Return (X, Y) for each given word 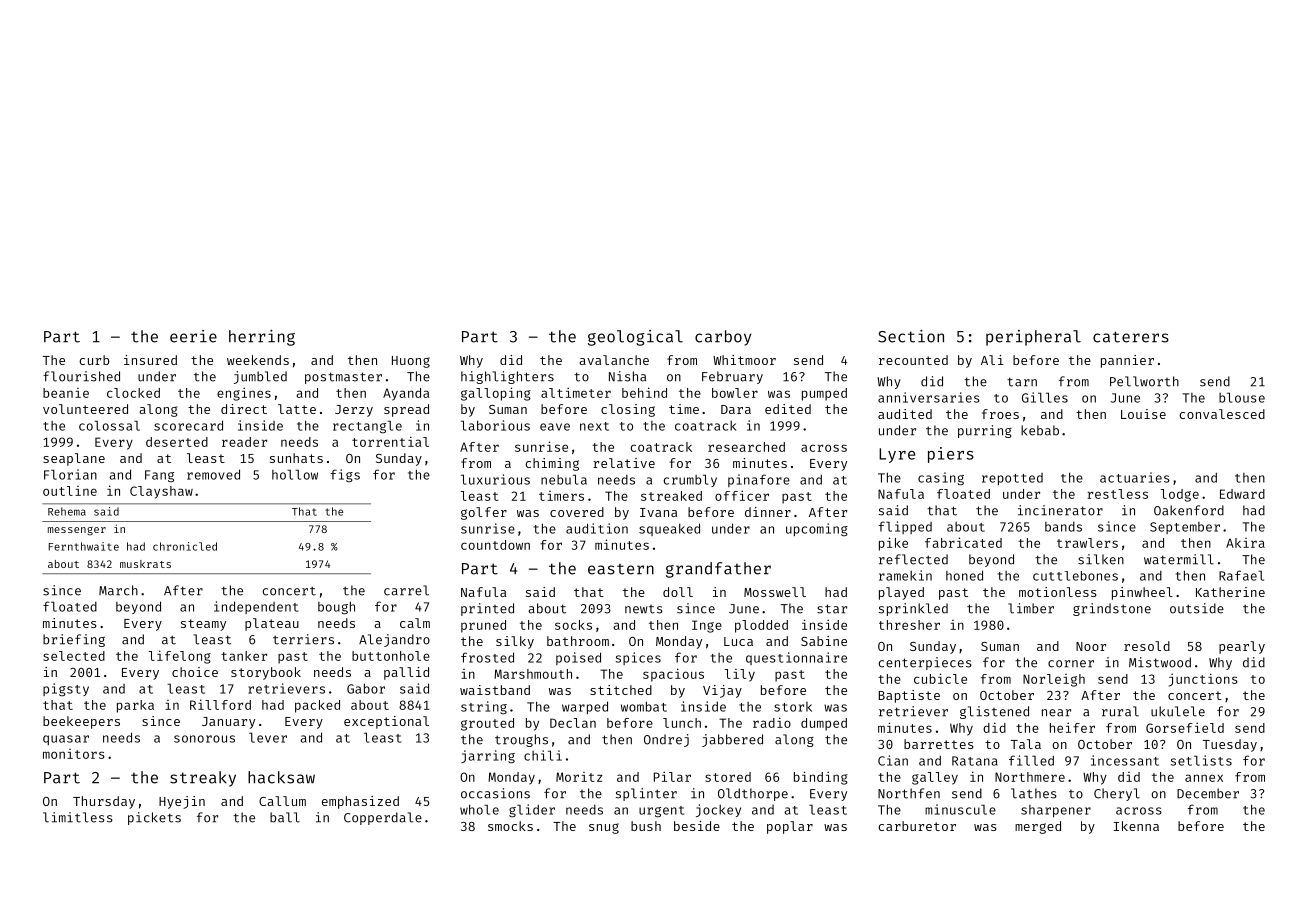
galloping (496, 394)
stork (793, 707)
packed (317, 706)
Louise (1143, 414)
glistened (994, 712)
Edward (1242, 494)
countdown (495, 545)
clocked (133, 393)
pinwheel (1142, 593)
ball (285, 817)
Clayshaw (161, 492)
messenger (77, 531)
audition (597, 528)
